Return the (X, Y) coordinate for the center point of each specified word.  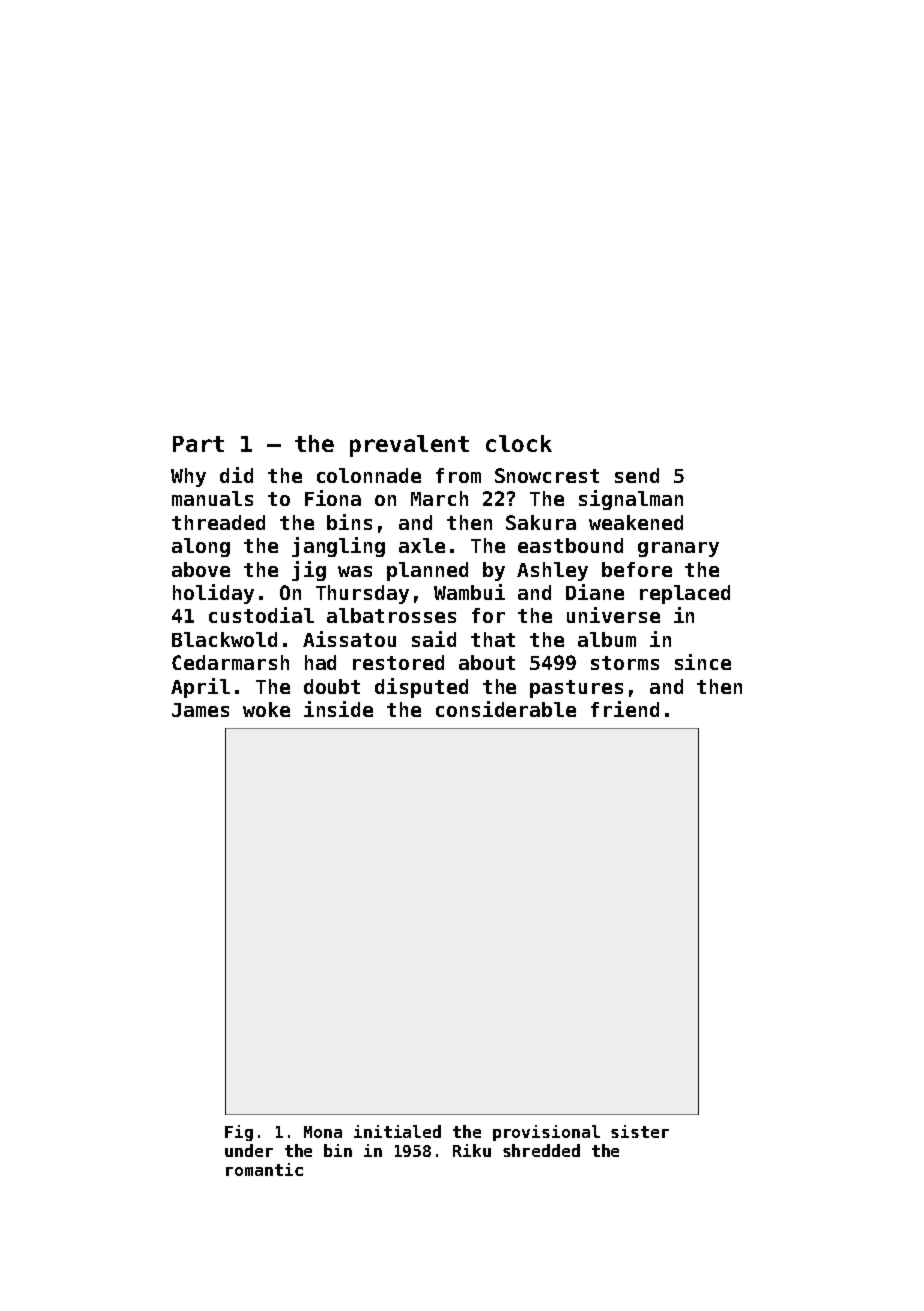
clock (519, 443)
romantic (264, 1169)
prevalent (409, 446)
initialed (397, 1131)
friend (625, 709)
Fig (239, 1133)
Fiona (333, 498)
